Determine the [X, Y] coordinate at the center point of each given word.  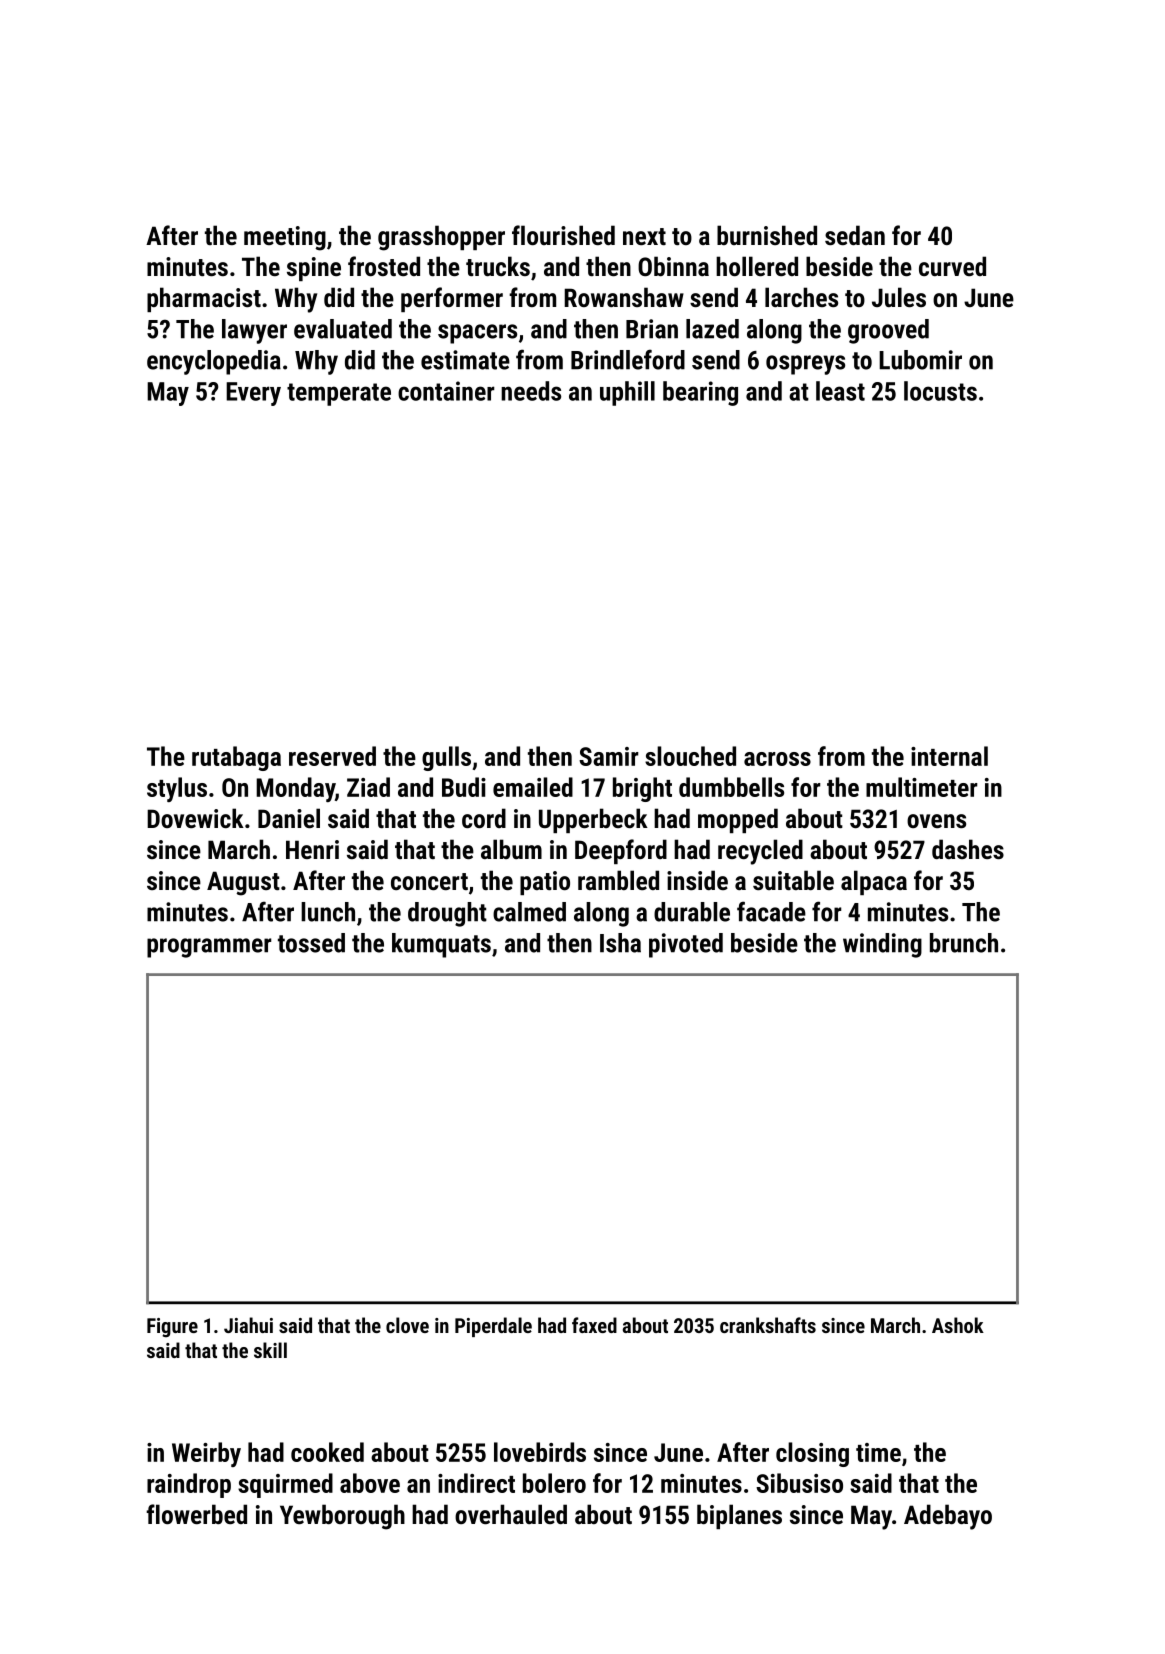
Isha [620, 943]
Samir [609, 756]
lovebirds [540, 1452]
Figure [172, 1328]
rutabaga [236, 758]
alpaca [874, 882]
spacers [477, 334]
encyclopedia [214, 362]
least [840, 391]
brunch [964, 943]
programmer [209, 948]
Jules [899, 297]
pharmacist [204, 299]
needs [531, 391]
